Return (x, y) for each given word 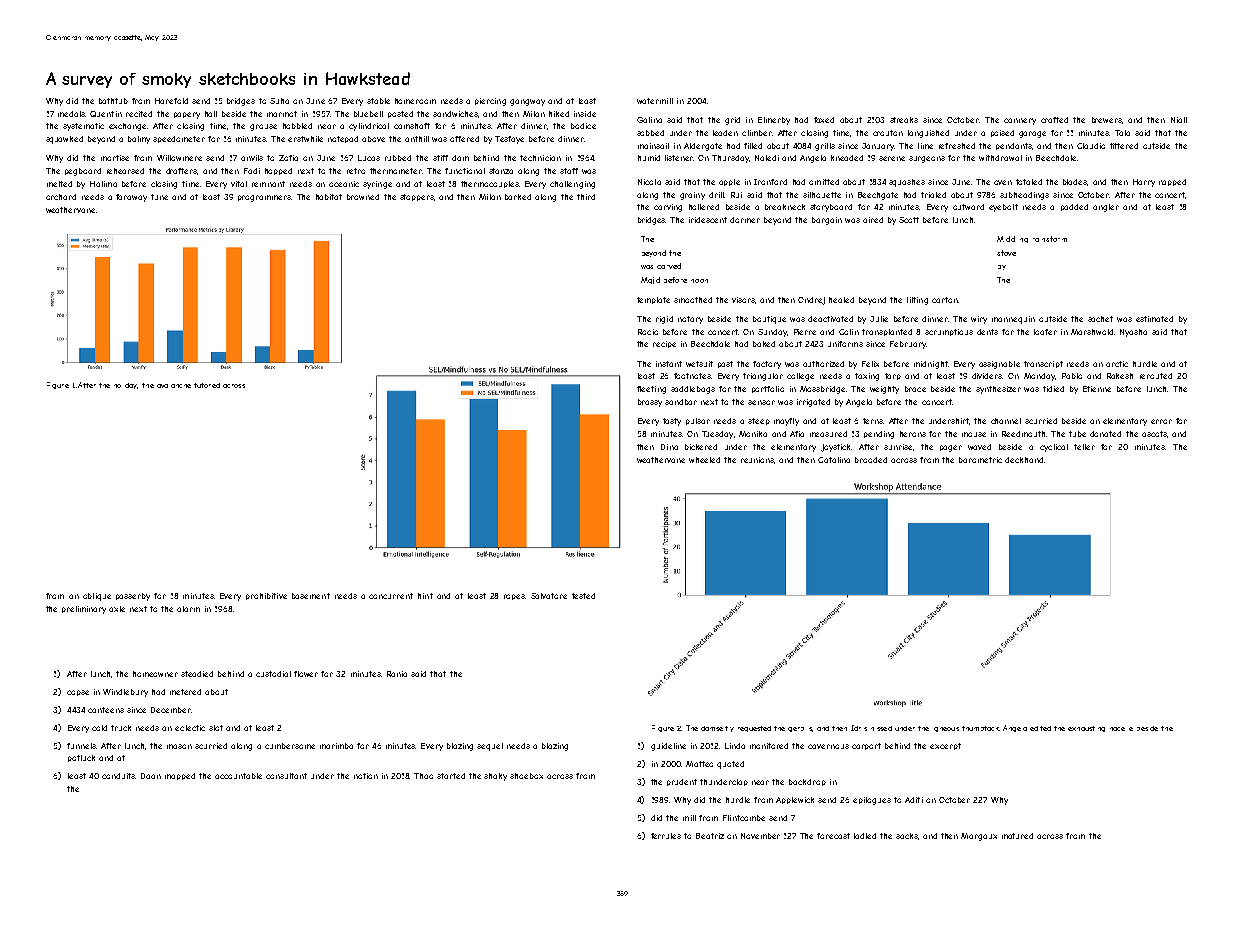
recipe (664, 344)
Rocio (648, 332)
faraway (131, 198)
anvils (252, 158)
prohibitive (266, 596)
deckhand (1024, 460)
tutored (207, 385)
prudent (682, 782)
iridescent (708, 220)
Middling (1012, 239)
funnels (81, 746)
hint (425, 596)
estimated (1154, 319)
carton (945, 300)
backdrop (807, 782)
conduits (118, 776)
